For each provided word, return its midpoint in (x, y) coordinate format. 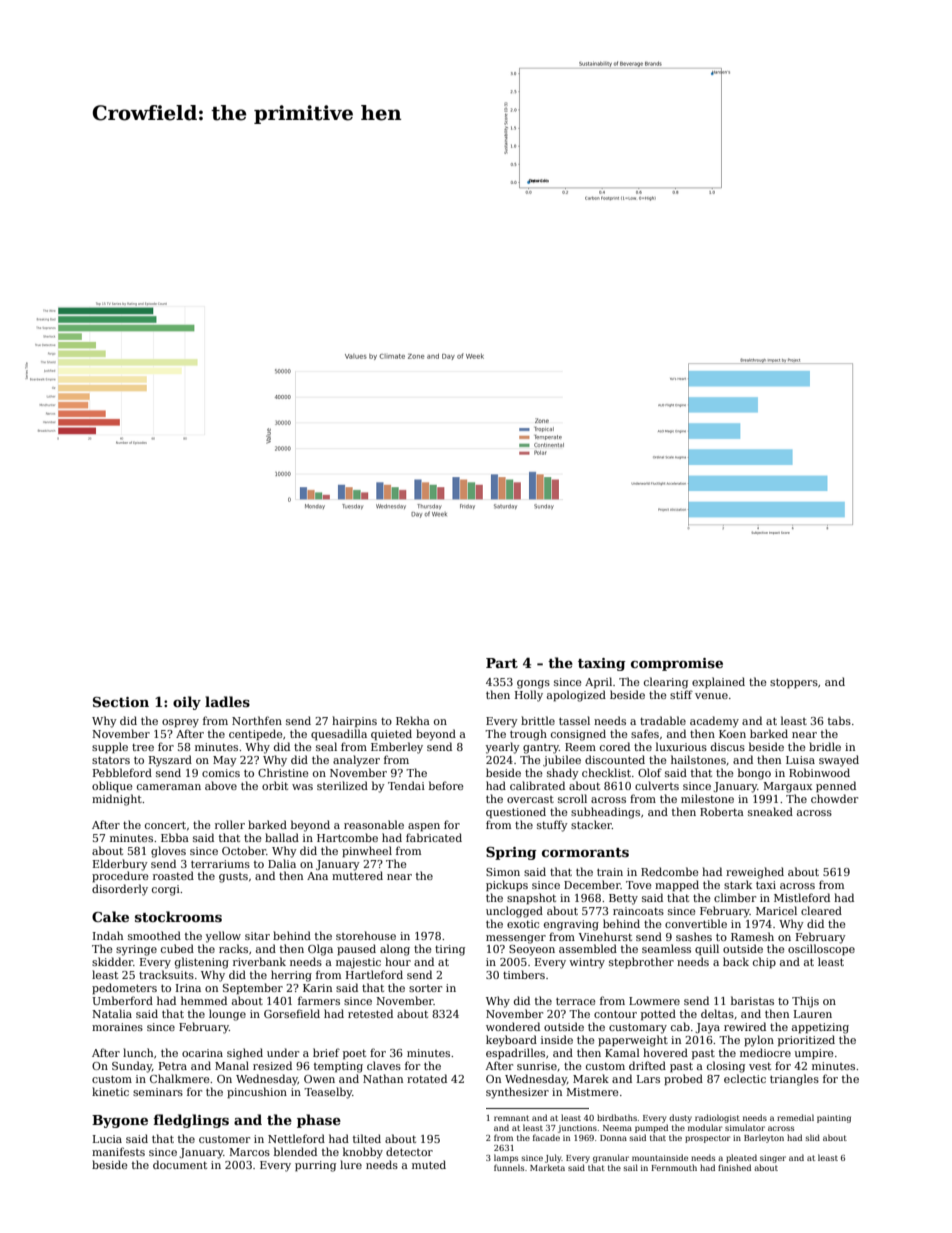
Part (502, 663)
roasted (173, 875)
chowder (834, 798)
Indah (108, 935)
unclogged (514, 912)
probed (683, 1080)
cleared (821, 910)
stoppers (794, 683)
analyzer (356, 761)
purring (315, 1166)
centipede (256, 735)
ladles (227, 701)
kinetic (110, 1091)
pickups (507, 886)
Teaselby (328, 1093)
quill (707, 949)
